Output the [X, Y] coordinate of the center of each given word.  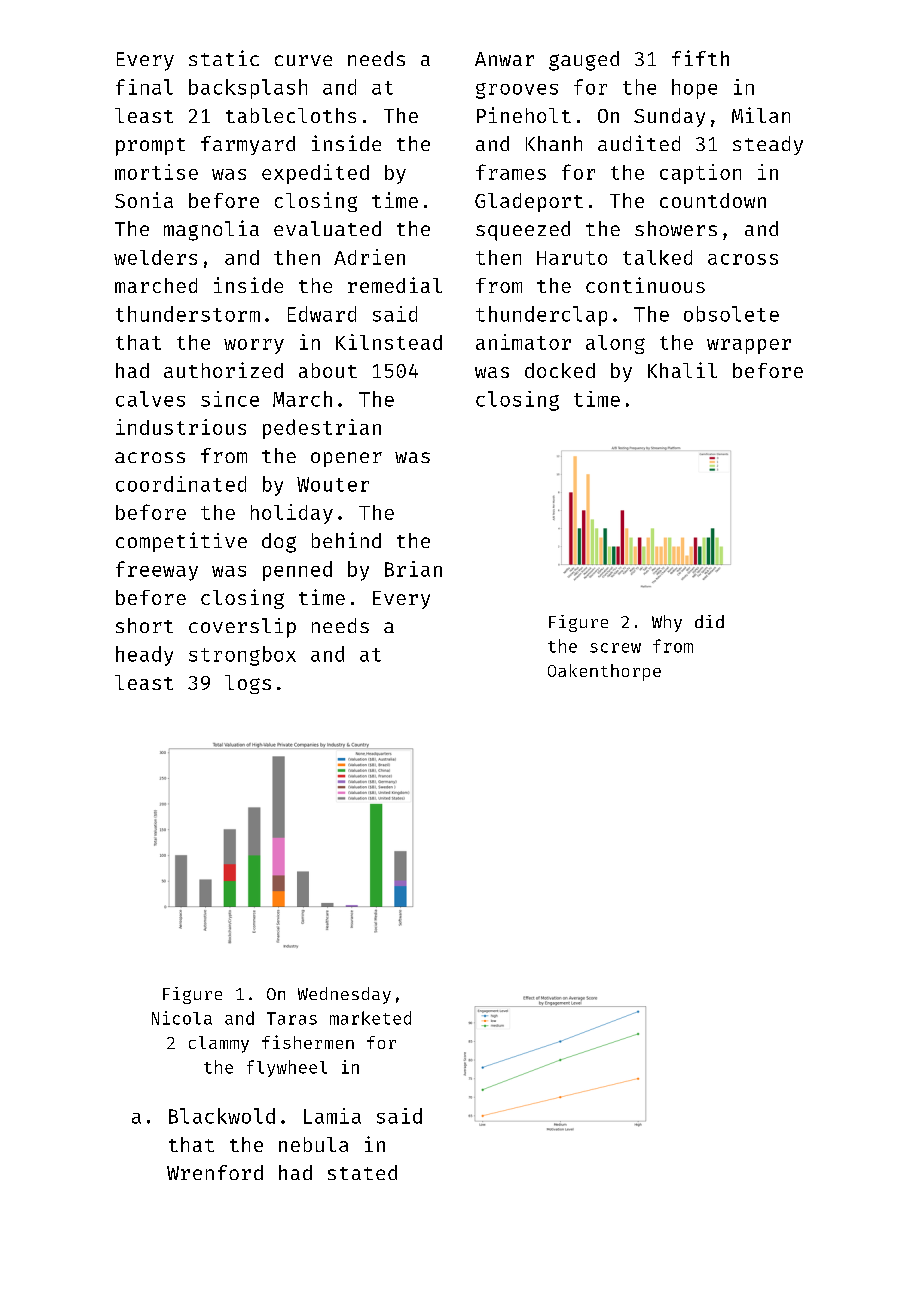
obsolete [731, 314]
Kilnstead [389, 342]
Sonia [144, 200]
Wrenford [215, 1172]
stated [362, 1172]
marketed [370, 1018]
